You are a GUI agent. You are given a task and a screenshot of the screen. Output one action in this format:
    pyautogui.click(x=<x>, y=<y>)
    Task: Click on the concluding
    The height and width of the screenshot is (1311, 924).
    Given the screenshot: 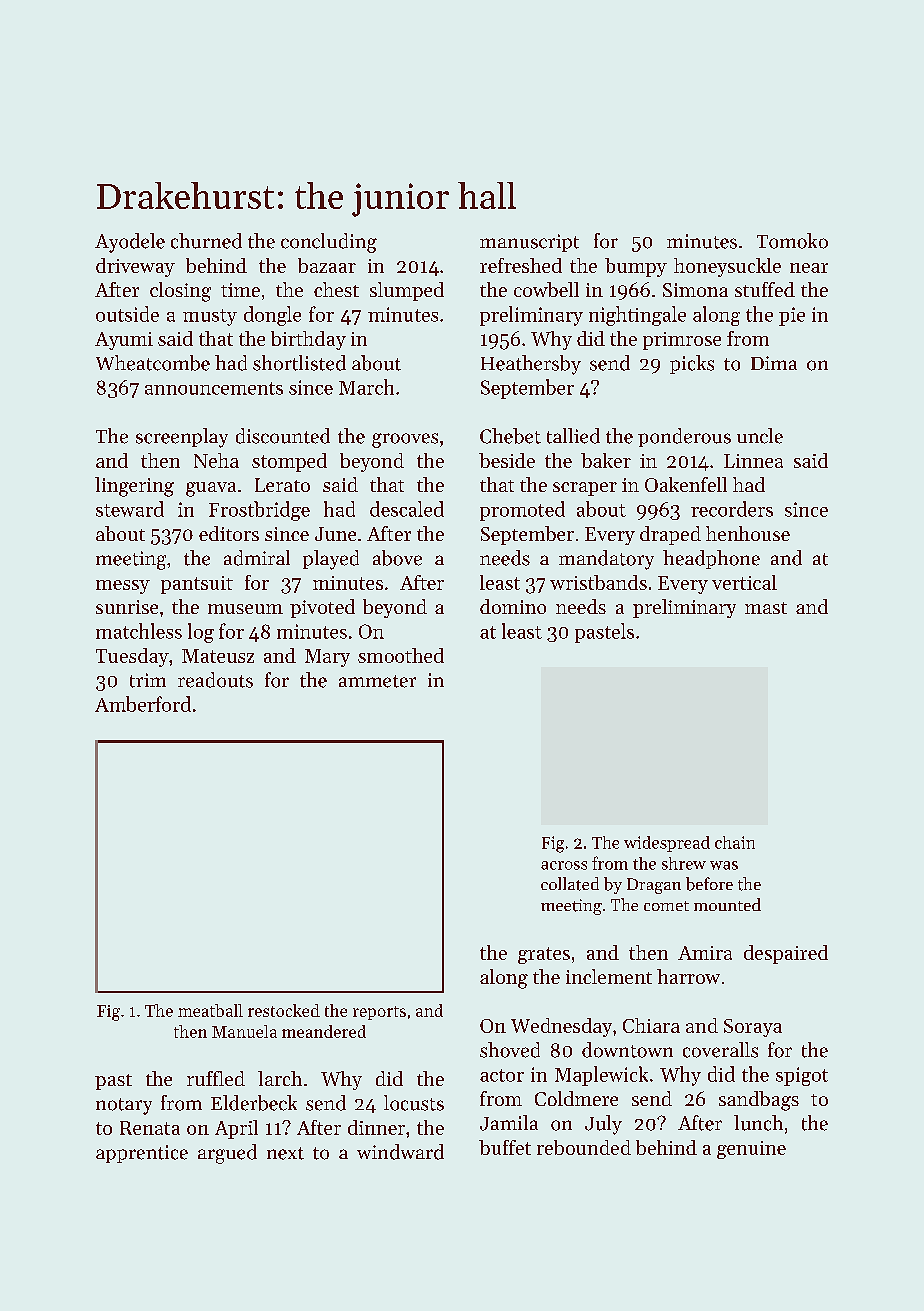 What is the action you would take?
    pyautogui.click(x=329, y=243)
